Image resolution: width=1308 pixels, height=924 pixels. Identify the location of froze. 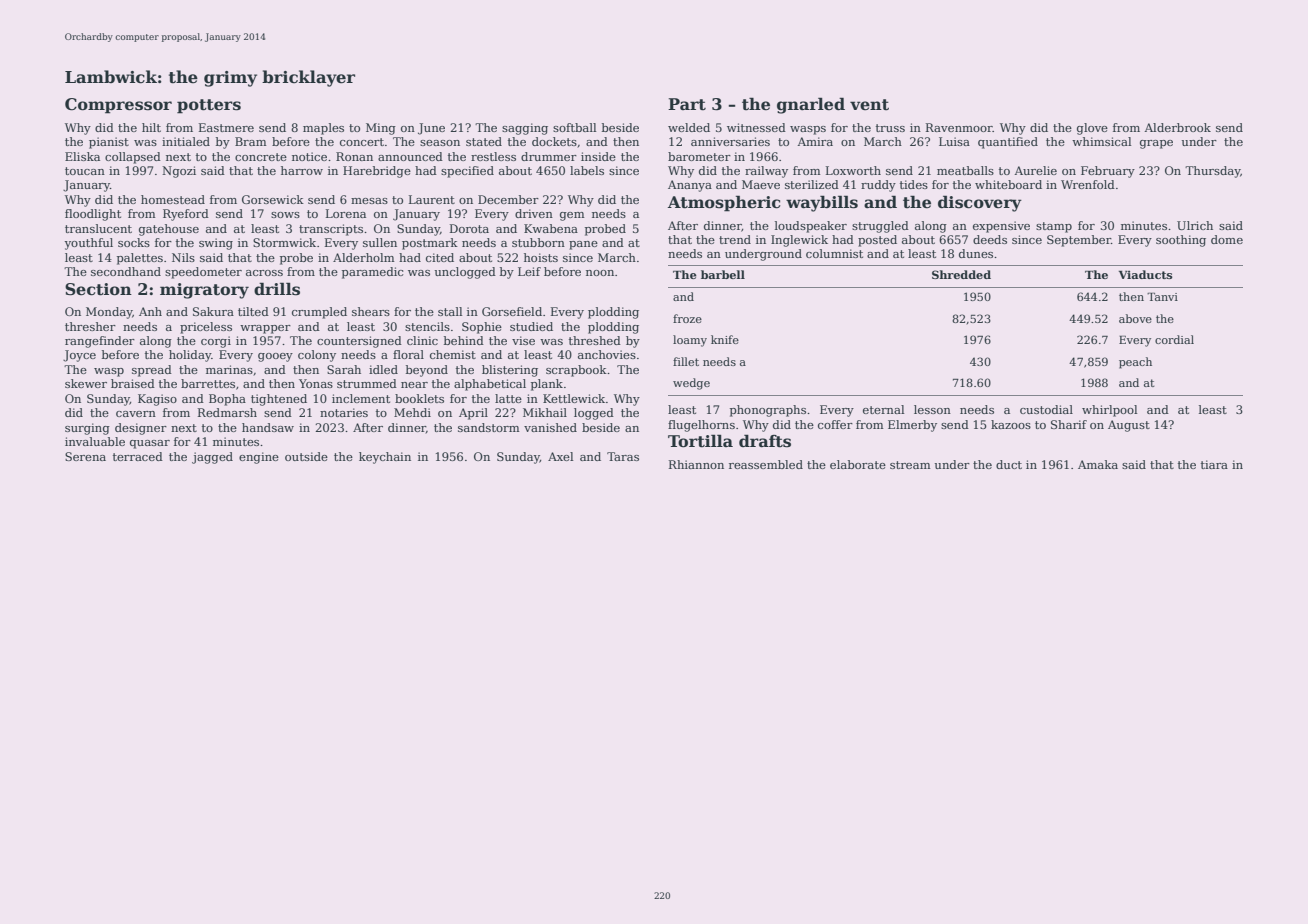
(687, 318).
